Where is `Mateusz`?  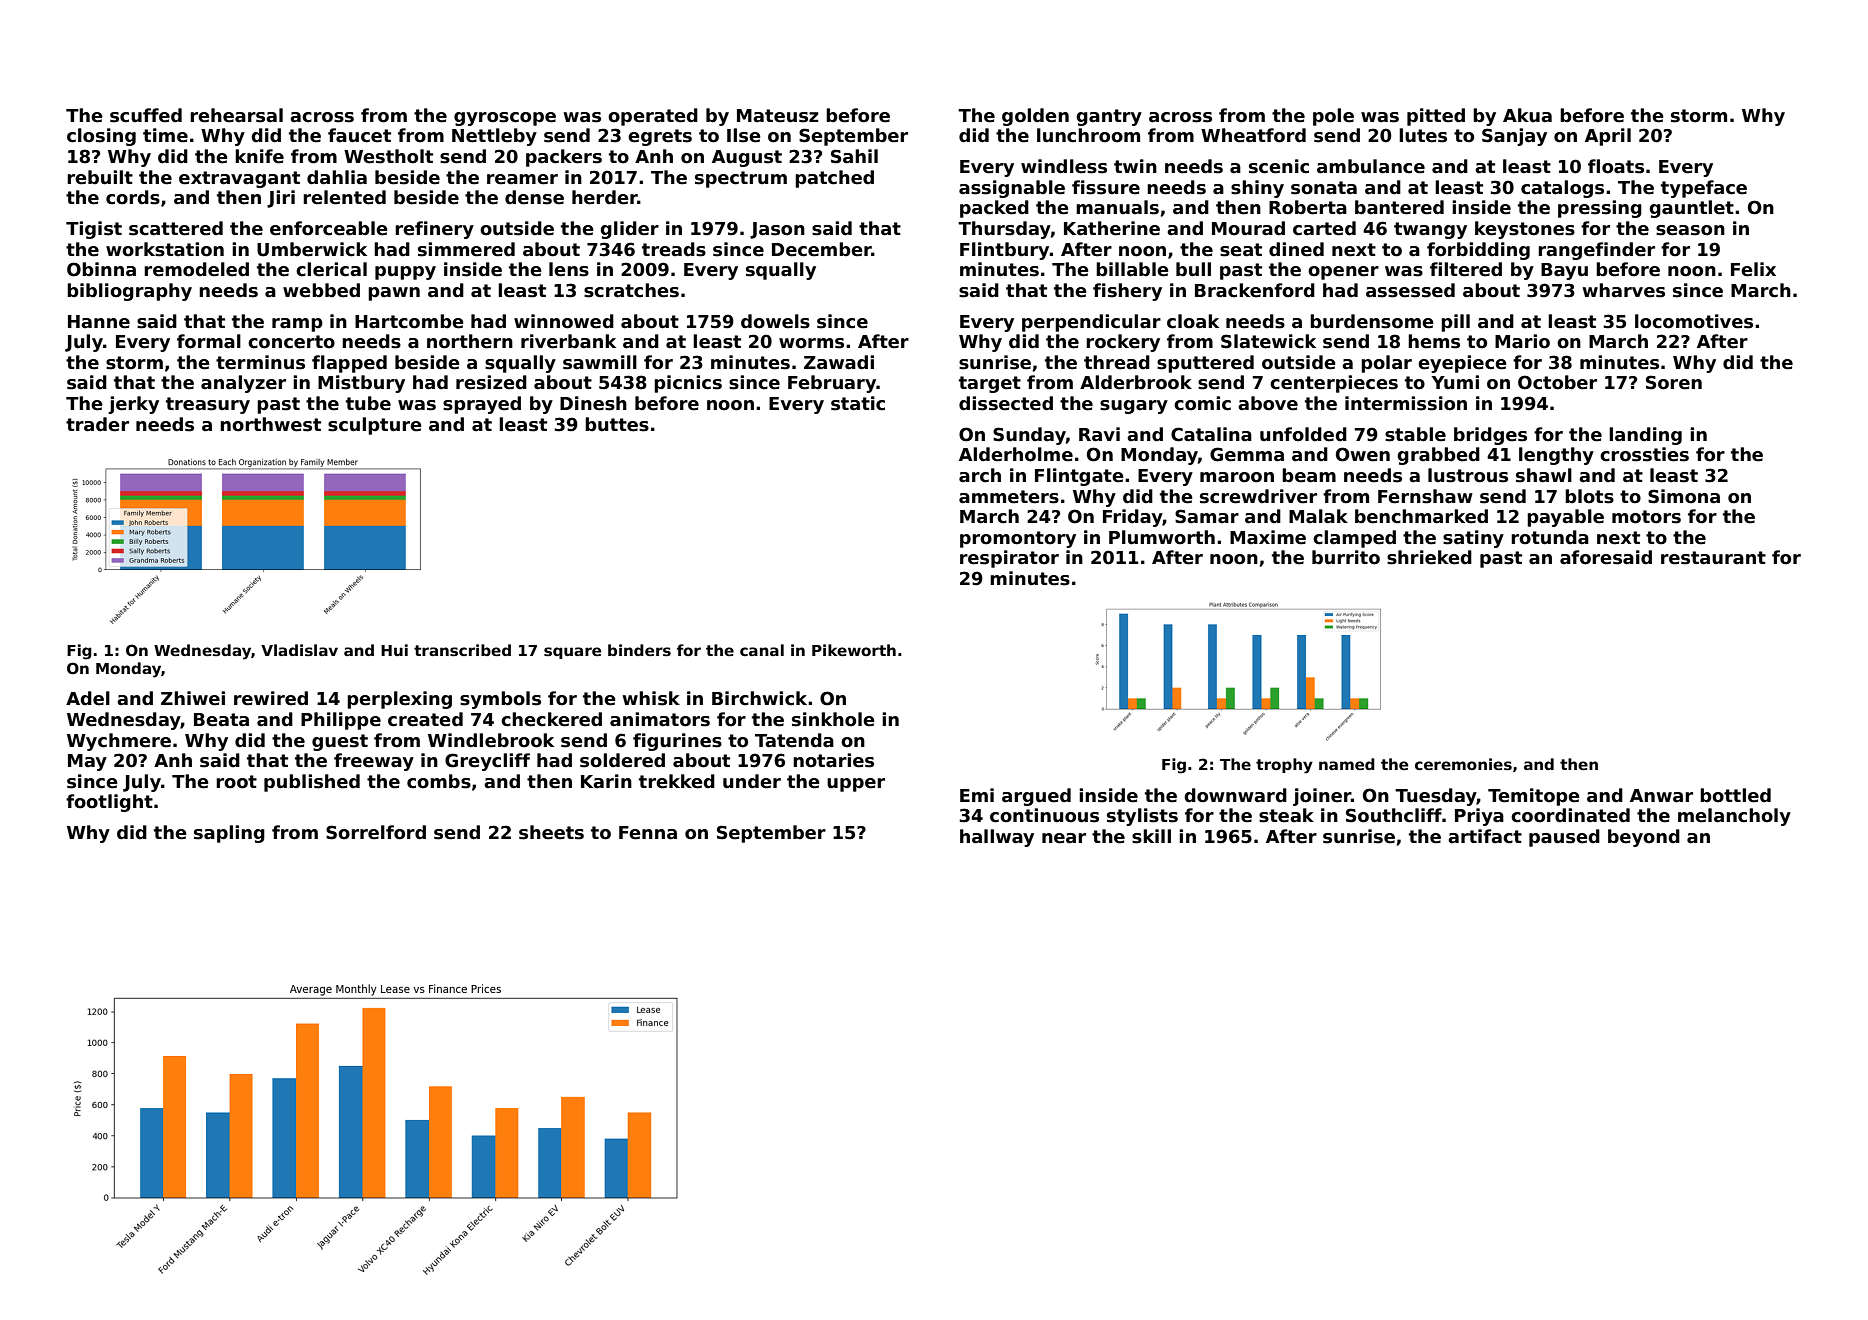 Mateusz is located at coordinates (778, 116).
